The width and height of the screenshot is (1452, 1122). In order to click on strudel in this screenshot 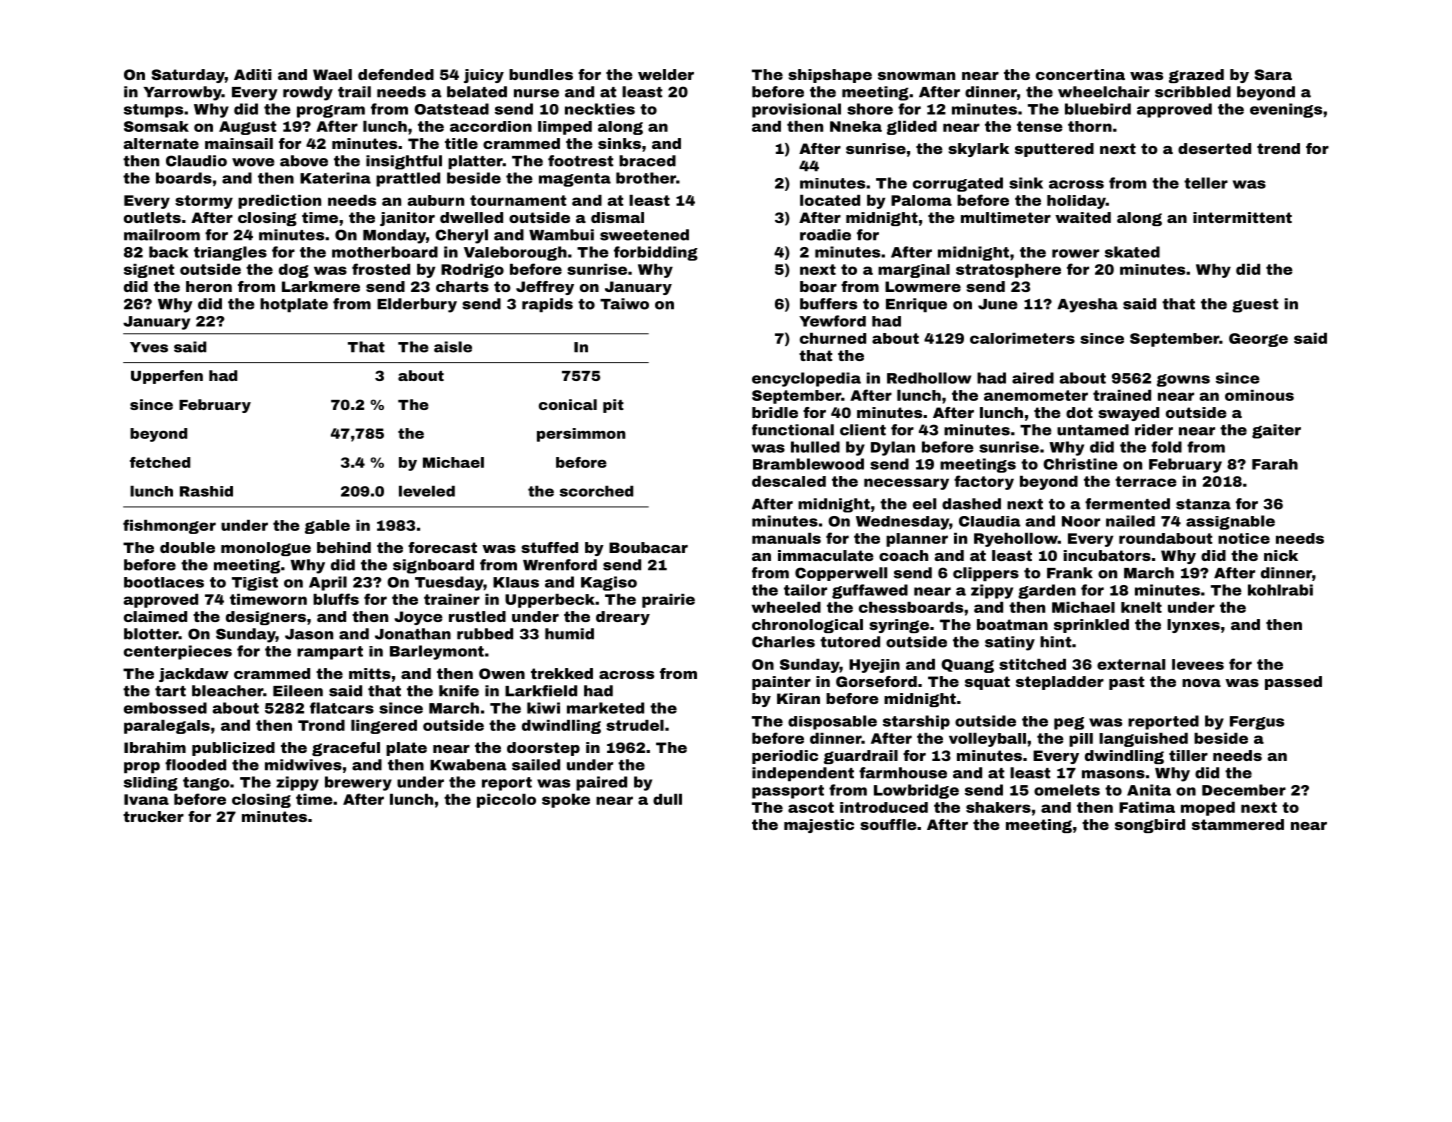, I will do `click(635, 725)`.
